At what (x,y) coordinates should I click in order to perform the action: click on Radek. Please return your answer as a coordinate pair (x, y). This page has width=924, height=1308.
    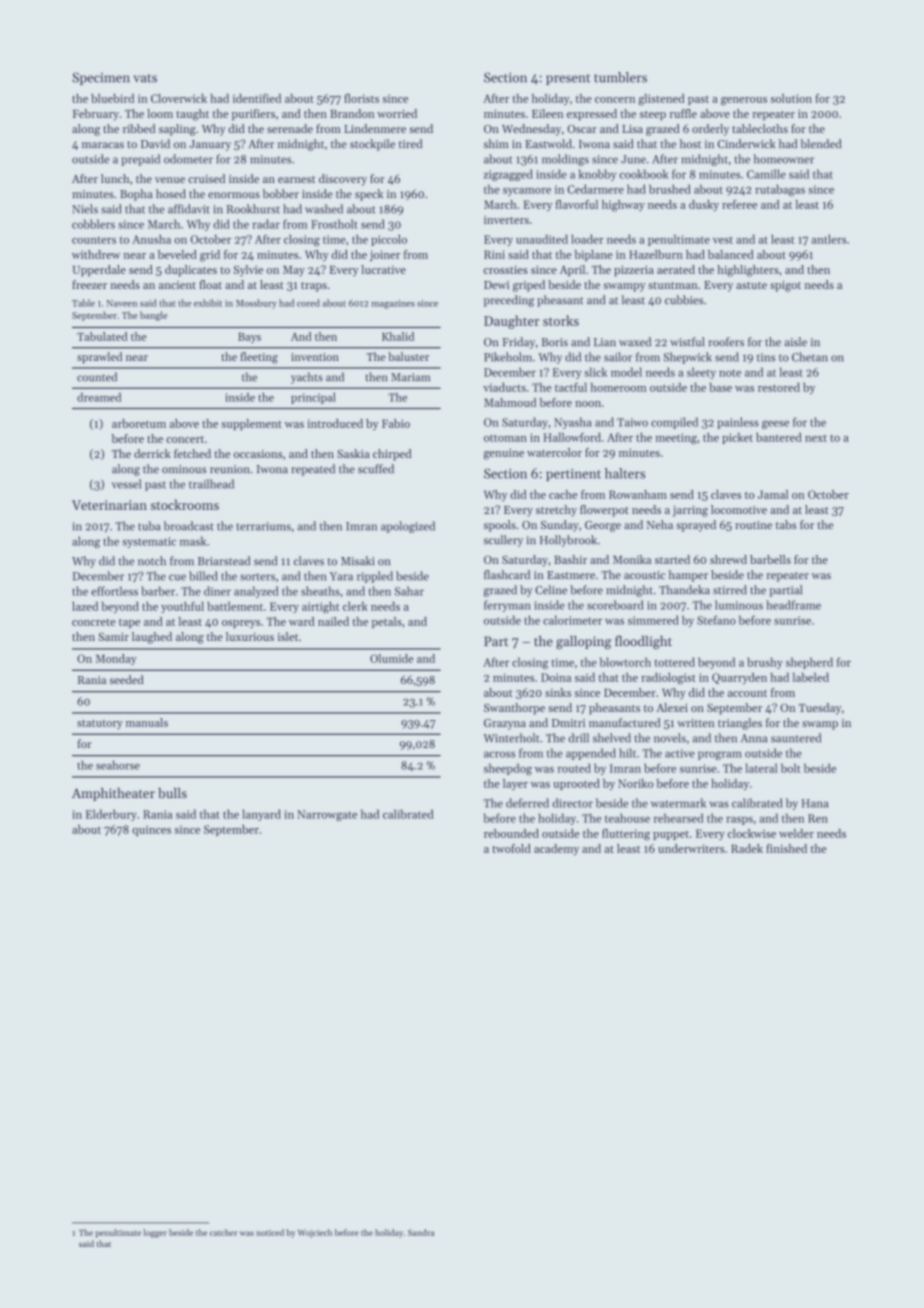
    Looking at the image, I should click on (747, 848).
